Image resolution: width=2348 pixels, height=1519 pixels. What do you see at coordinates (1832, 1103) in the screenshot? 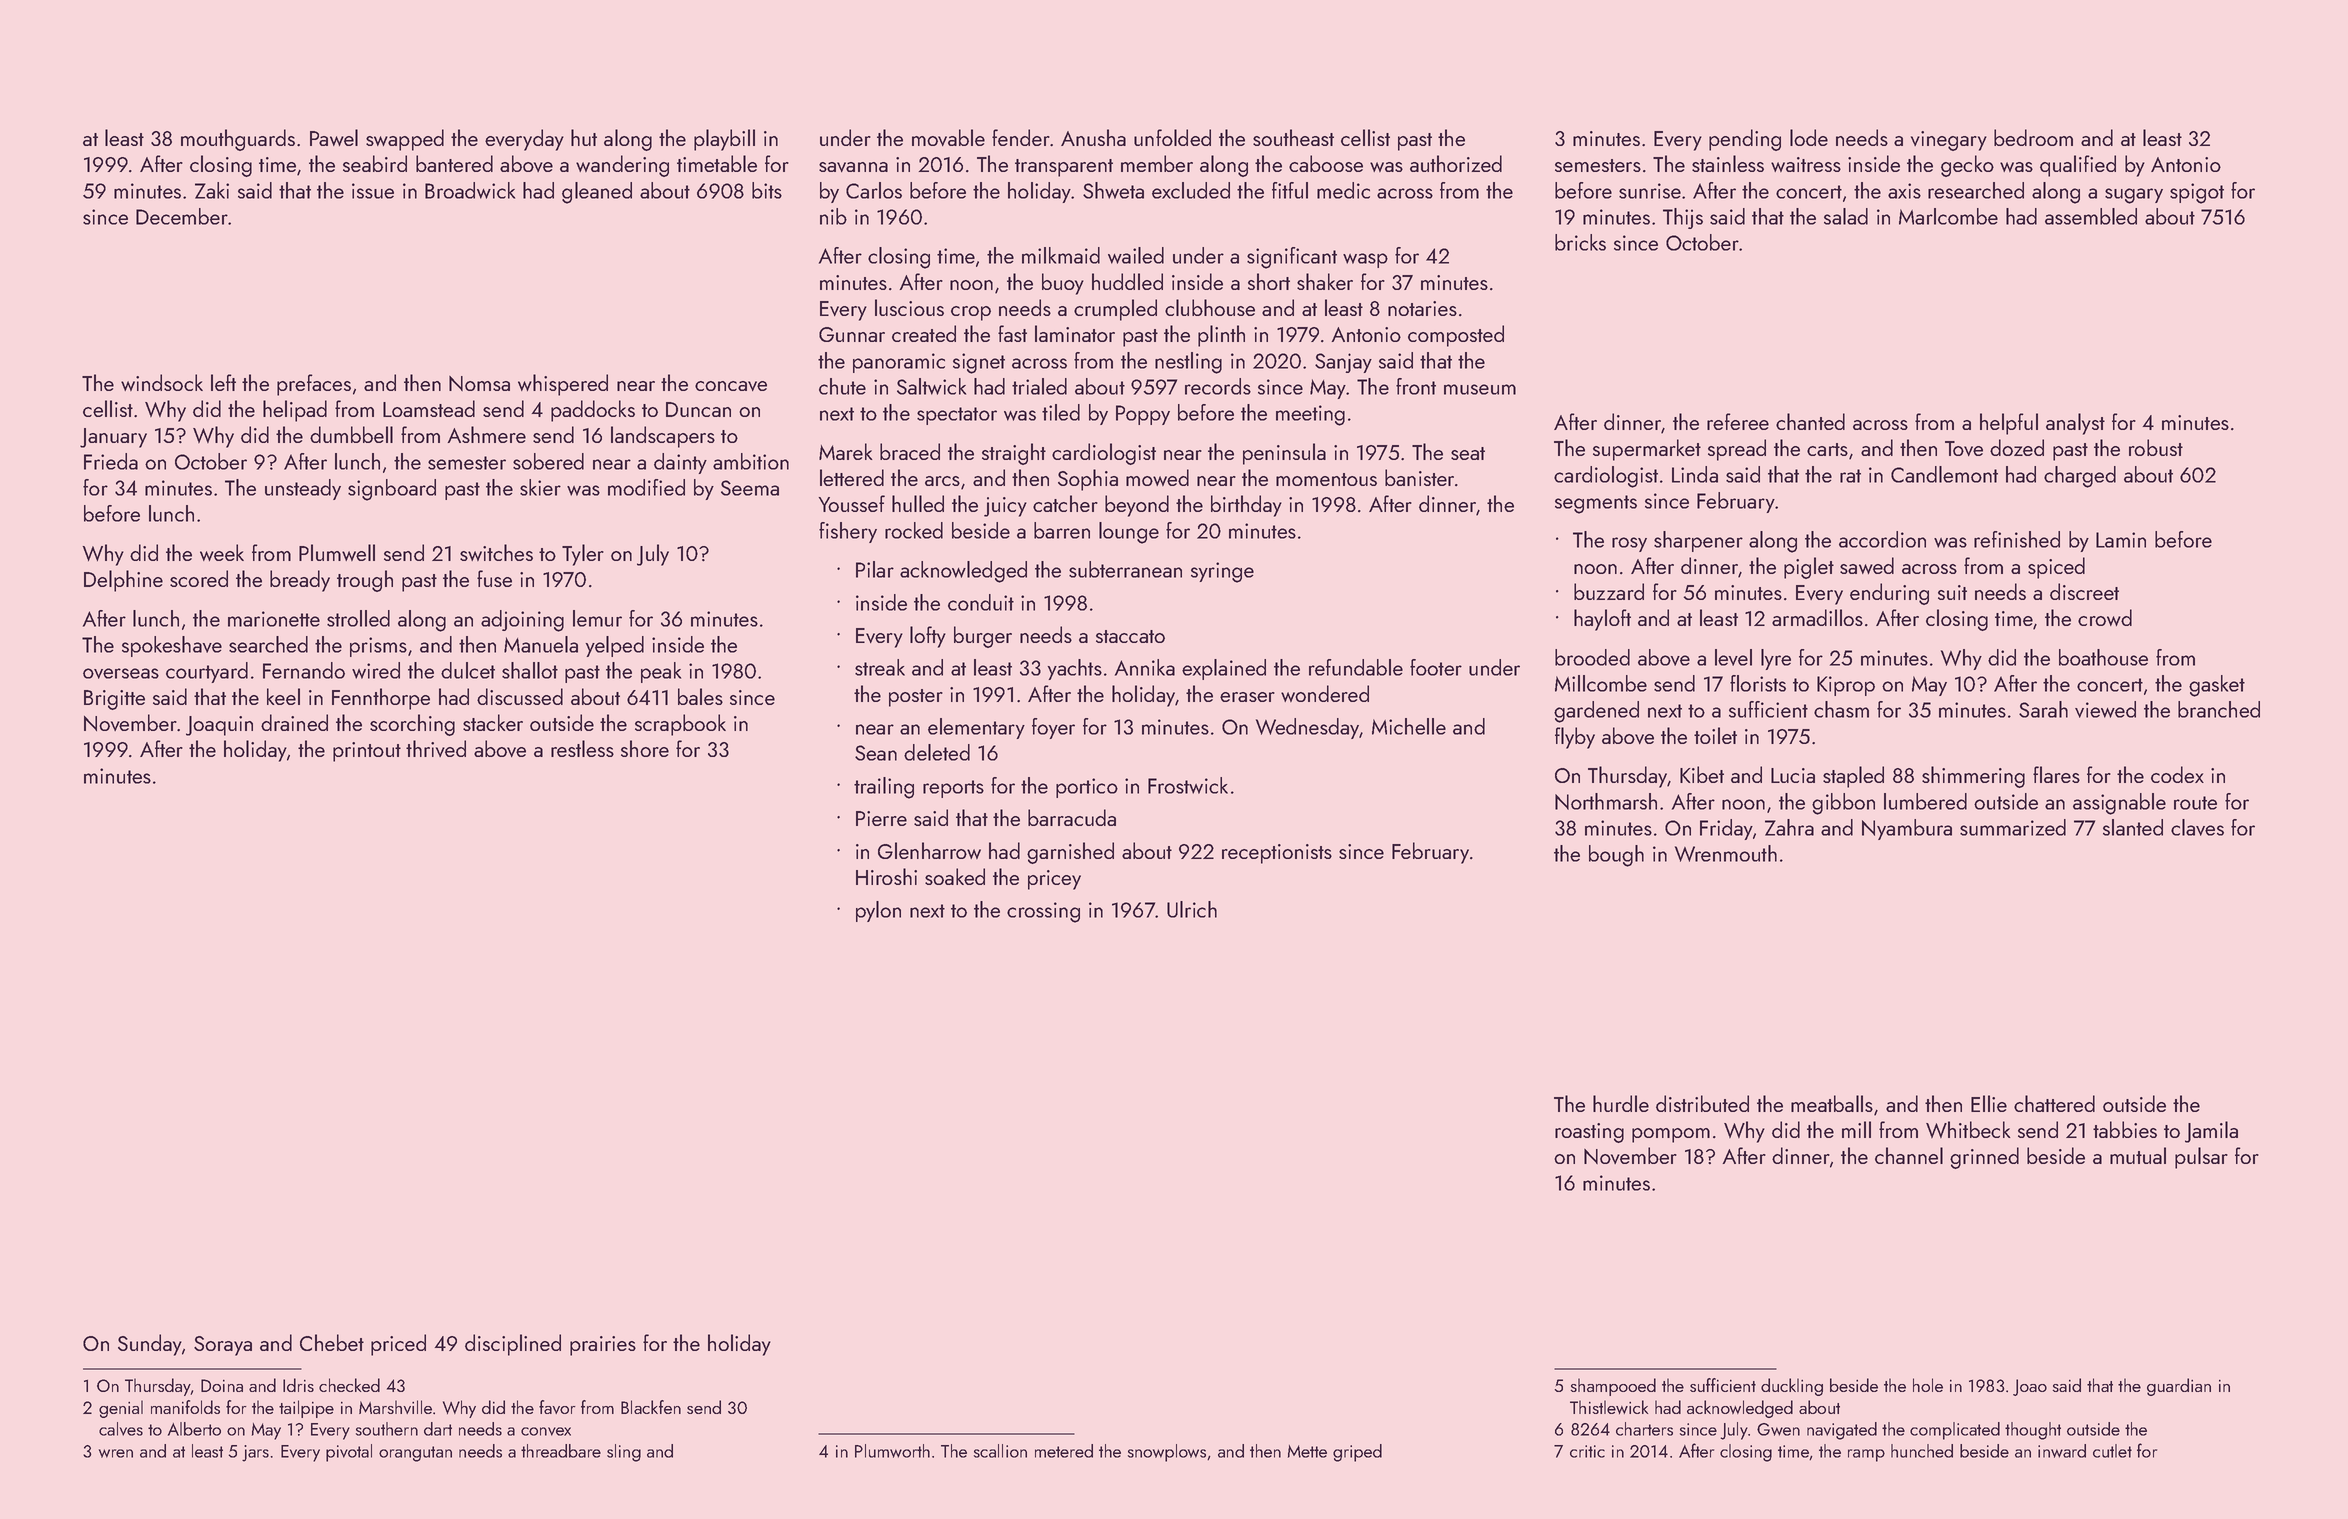
I see `meatballs` at bounding box center [1832, 1103].
